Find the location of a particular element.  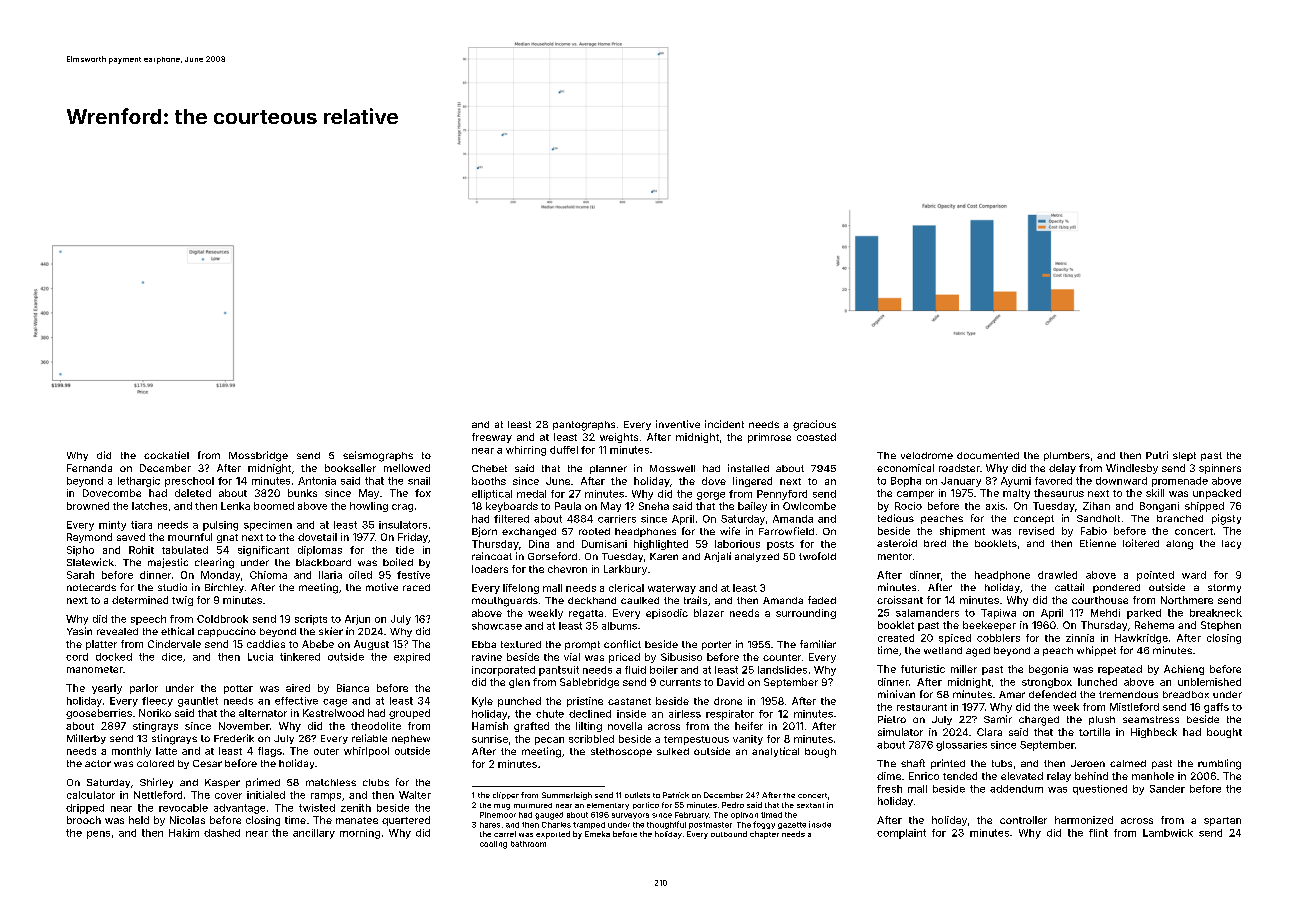

tinkered is located at coordinates (300, 657).
